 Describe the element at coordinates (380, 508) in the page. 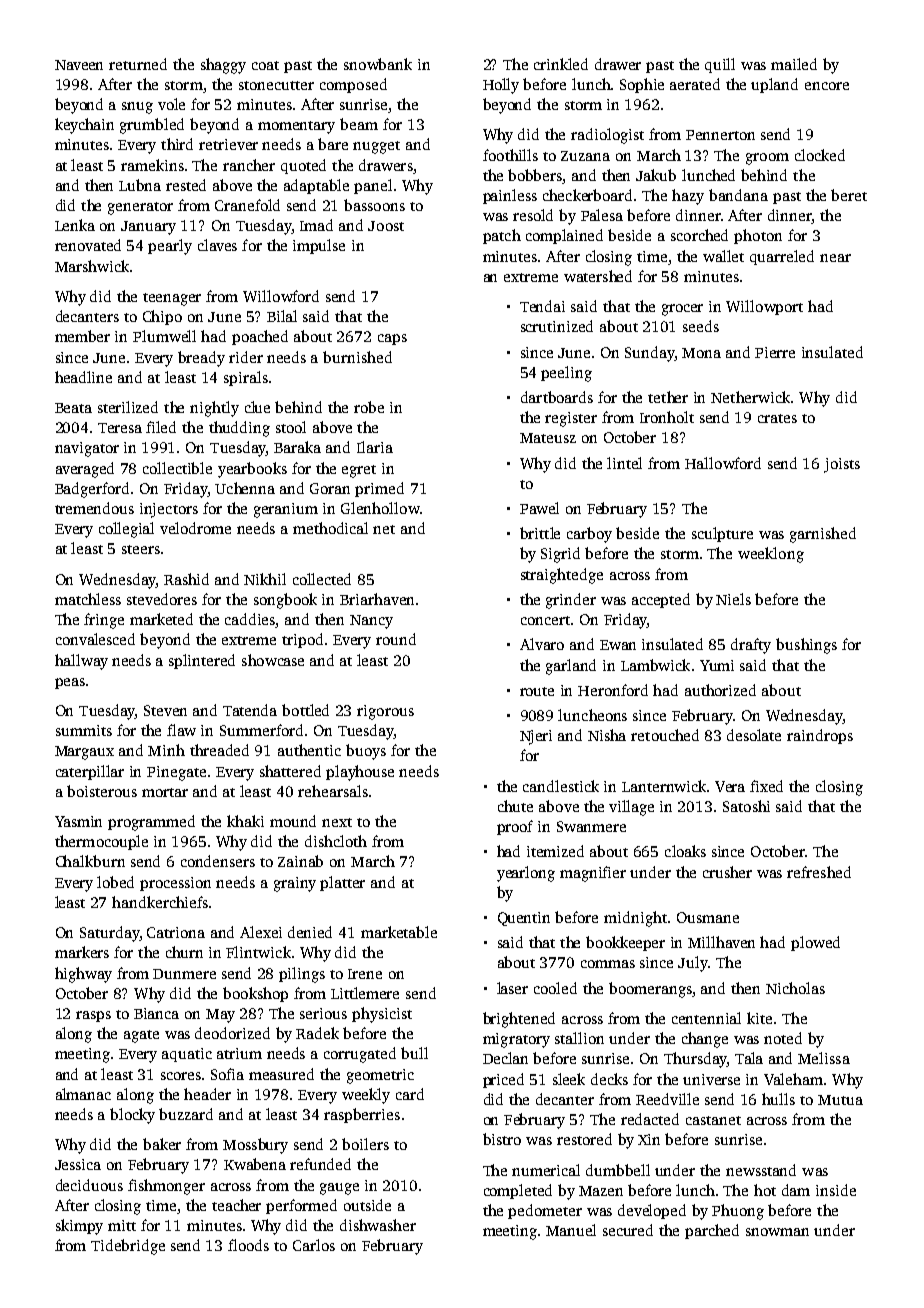

I see `Glenhollow` at that location.
